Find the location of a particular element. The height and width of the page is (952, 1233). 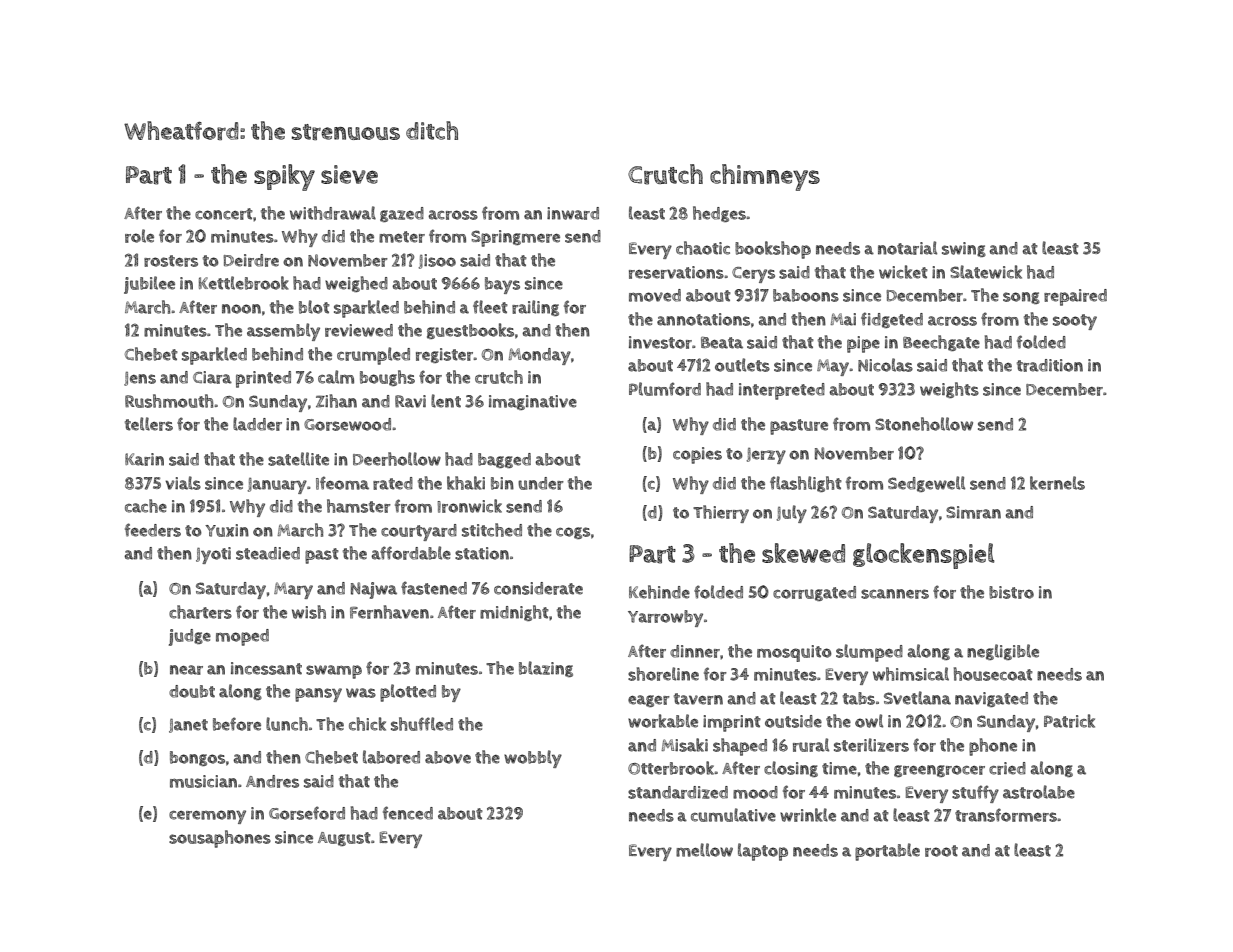

ladder is located at coordinates (257, 424).
